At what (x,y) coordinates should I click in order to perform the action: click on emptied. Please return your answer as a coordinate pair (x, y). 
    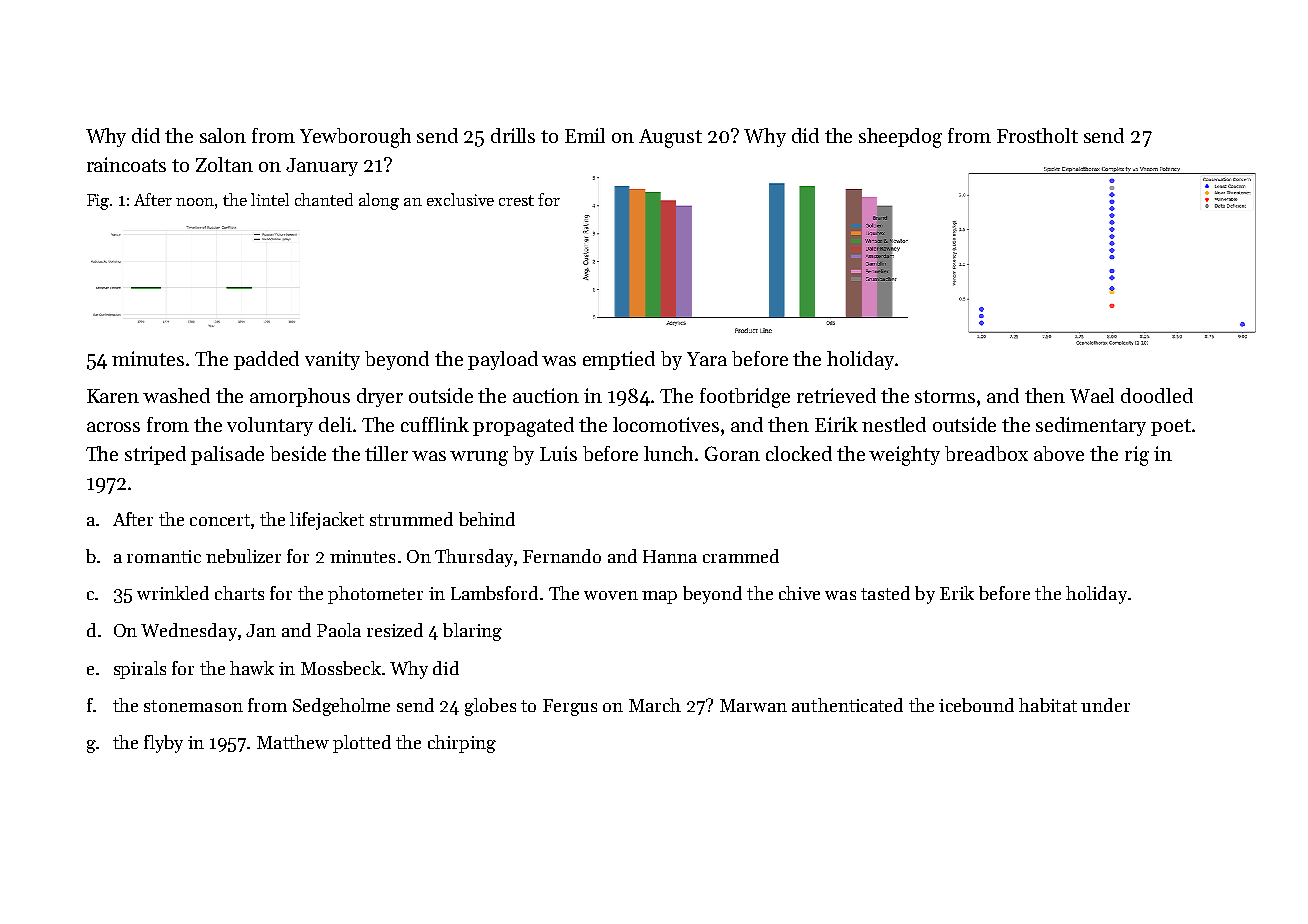
    Looking at the image, I should click on (619, 360).
